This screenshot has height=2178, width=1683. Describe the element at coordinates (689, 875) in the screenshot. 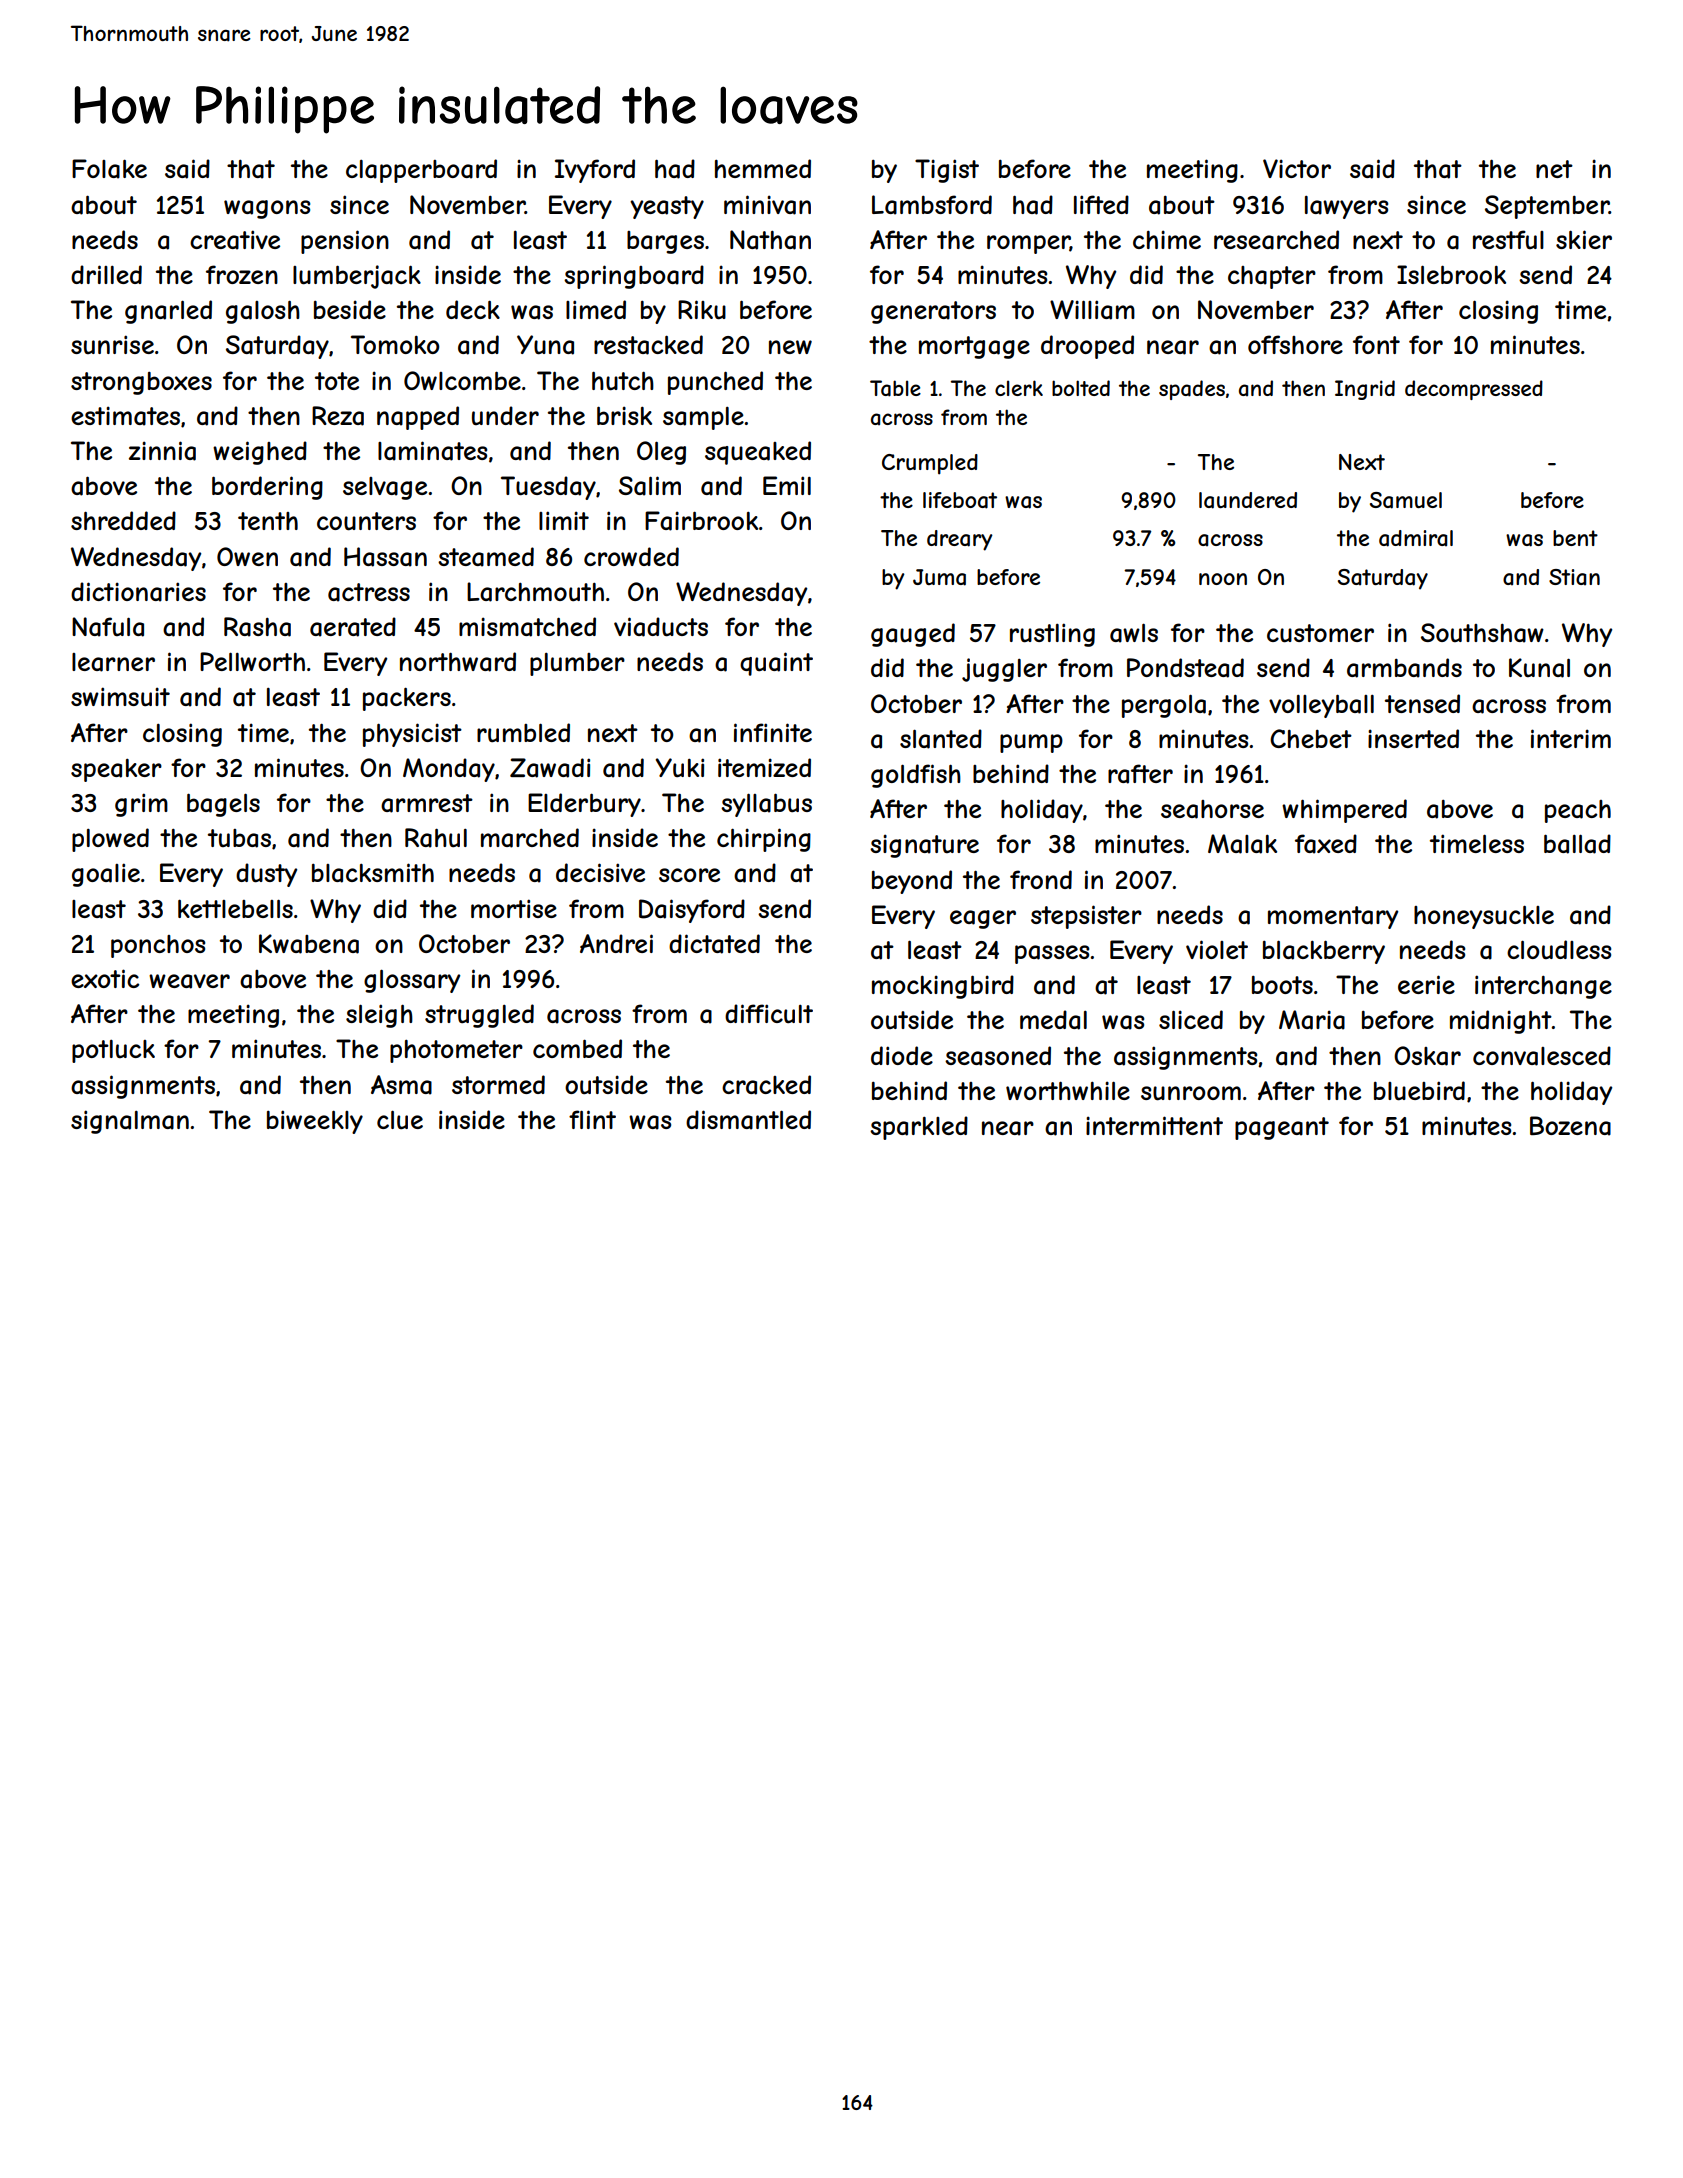

I see `score` at that location.
